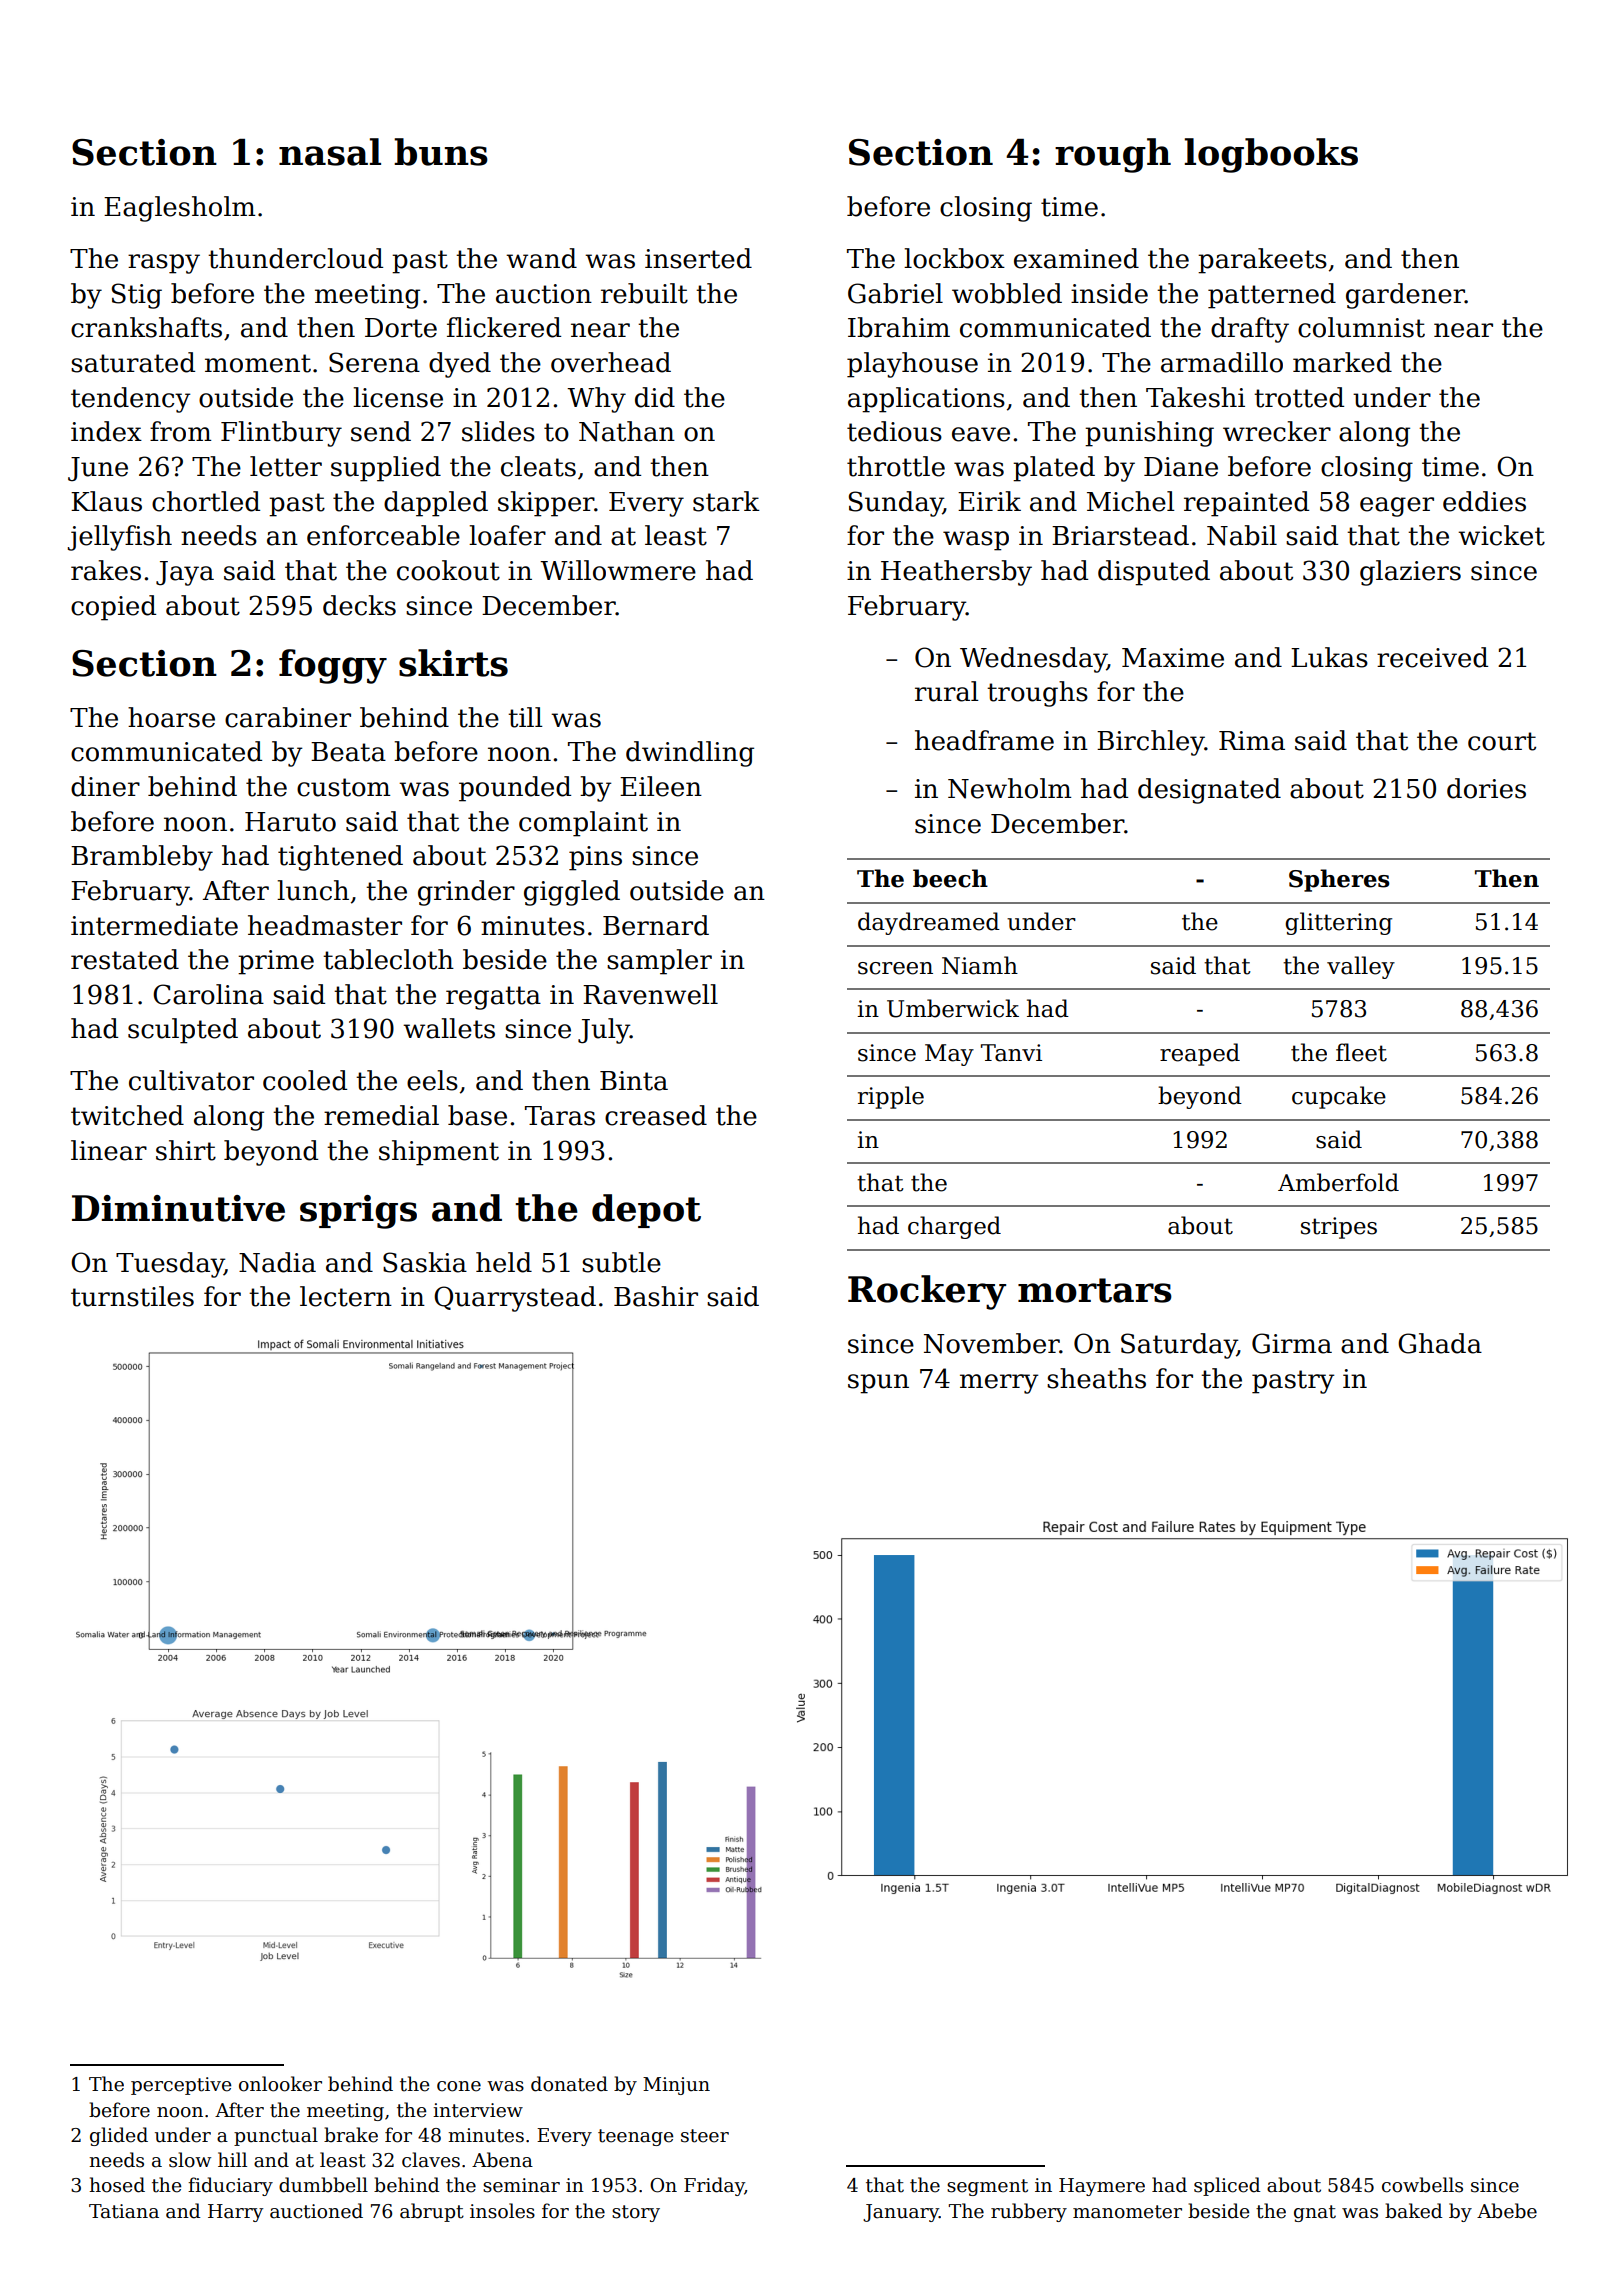 This screenshot has height=2292, width=1620. What do you see at coordinates (1440, 1343) in the screenshot?
I see `Ghada` at bounding box center [1440, 1343].
